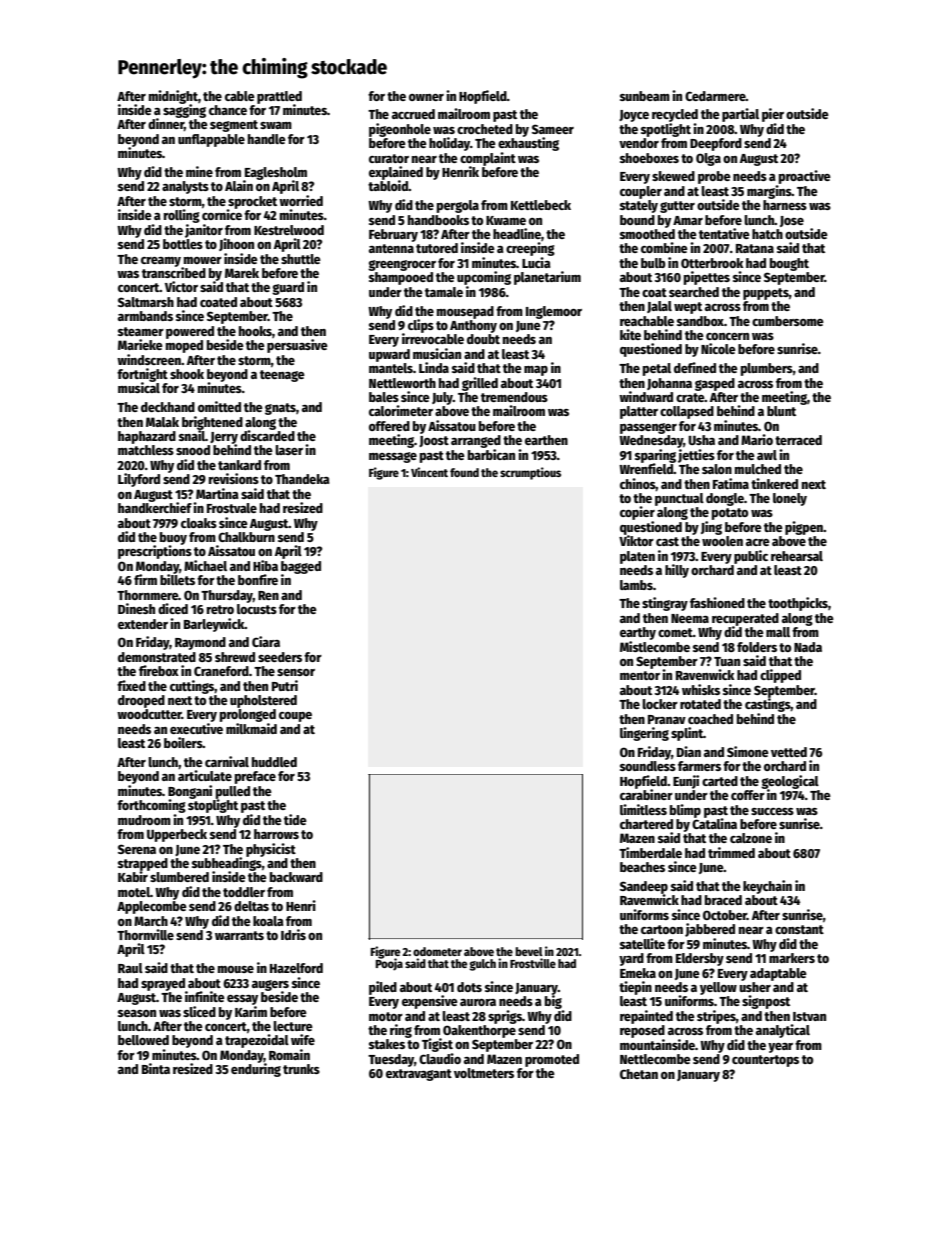  What do you see at coordinates (788, 321) in the page?
I see `cumbersome` at bounding box center [788, 321].
